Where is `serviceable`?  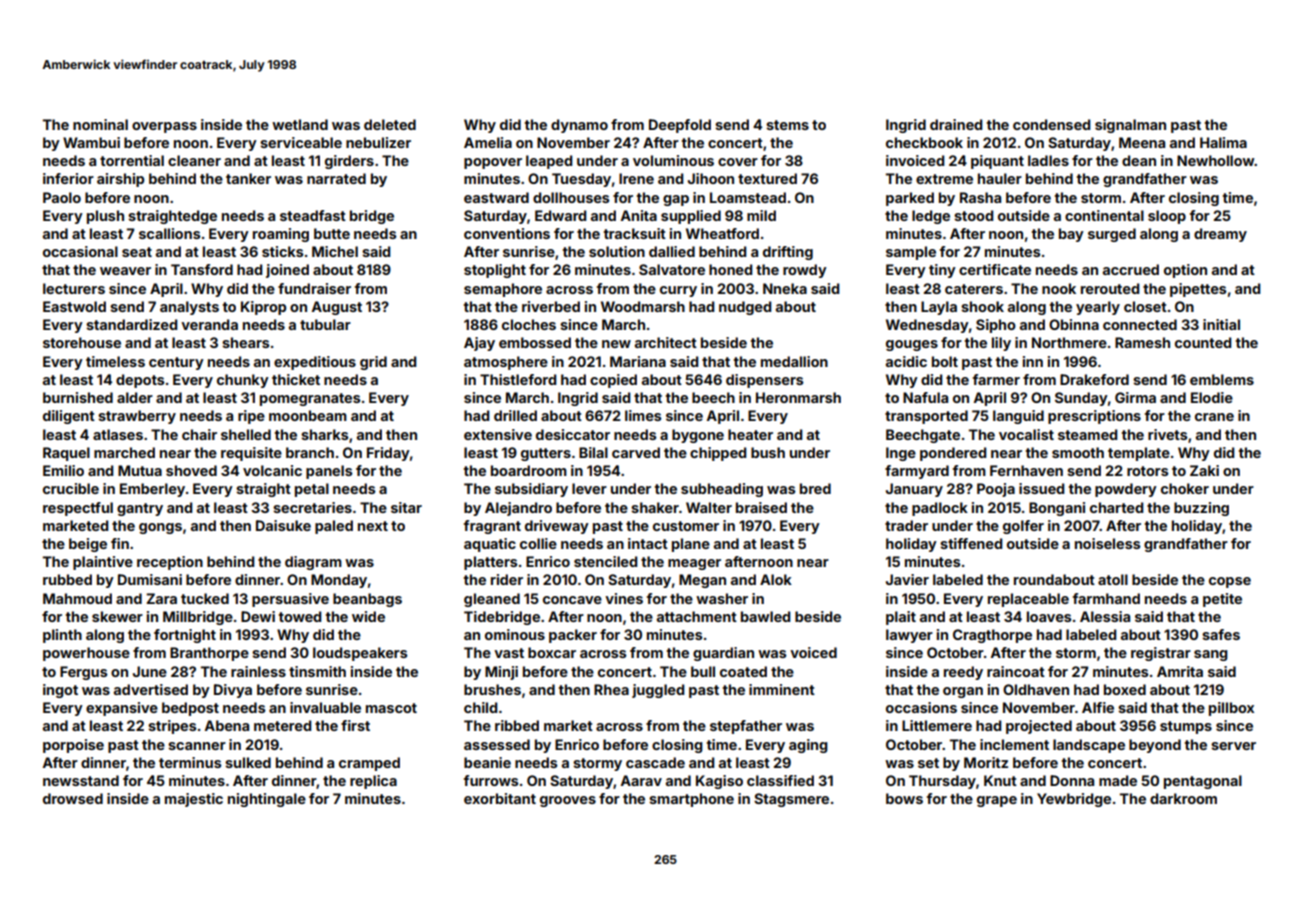 serviceable is located at coordinates (301, 142).
